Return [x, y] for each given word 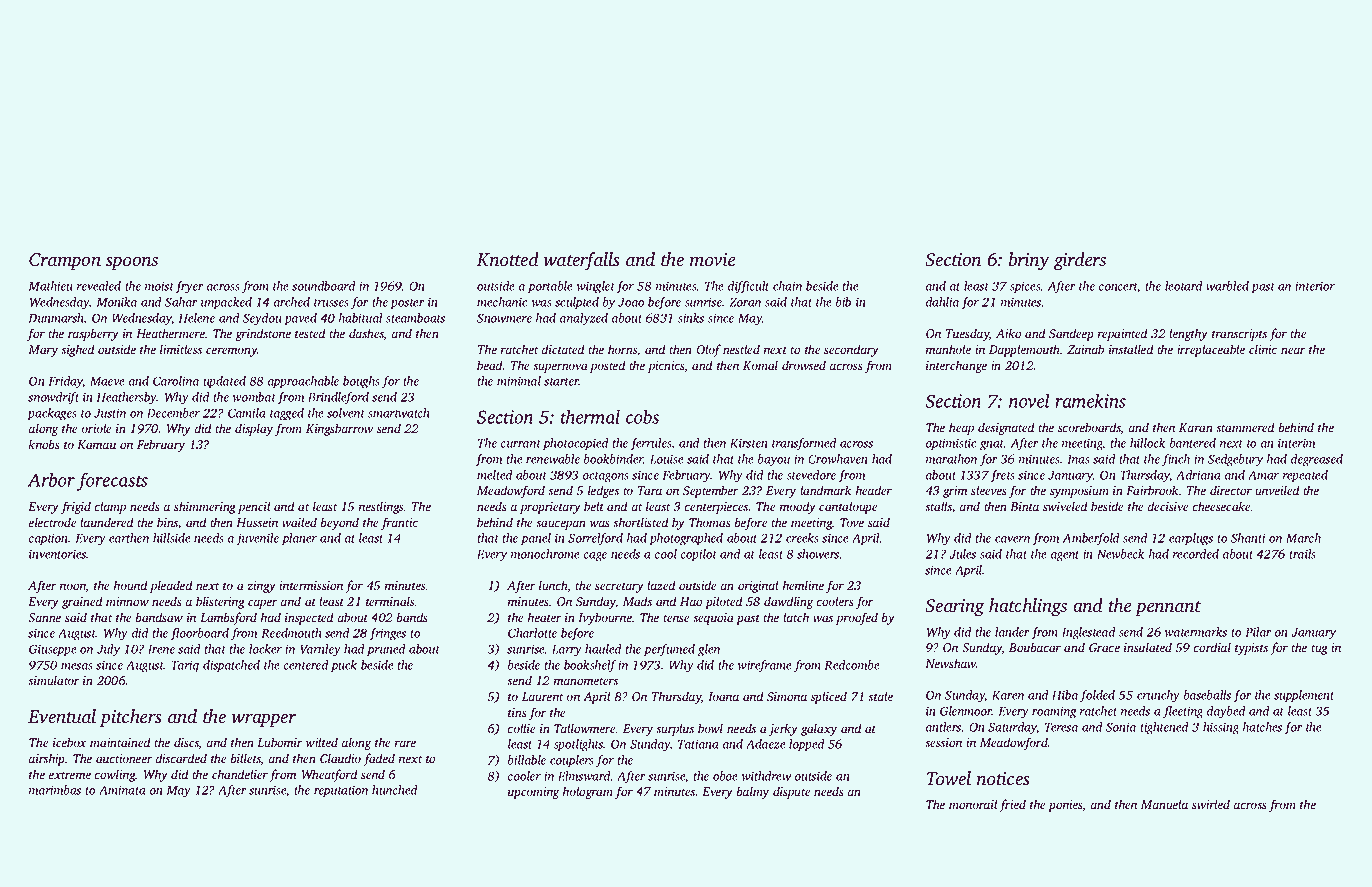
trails [1302, 554]
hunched [395, 790]
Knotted [508, 259]
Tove [852, 522]
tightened [1164, 728]
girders [1080, 261]
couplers [572, 761]
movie [713, 260]
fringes [387, 634]
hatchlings [1028, 607]
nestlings [381, 507]
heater [544, 617]
